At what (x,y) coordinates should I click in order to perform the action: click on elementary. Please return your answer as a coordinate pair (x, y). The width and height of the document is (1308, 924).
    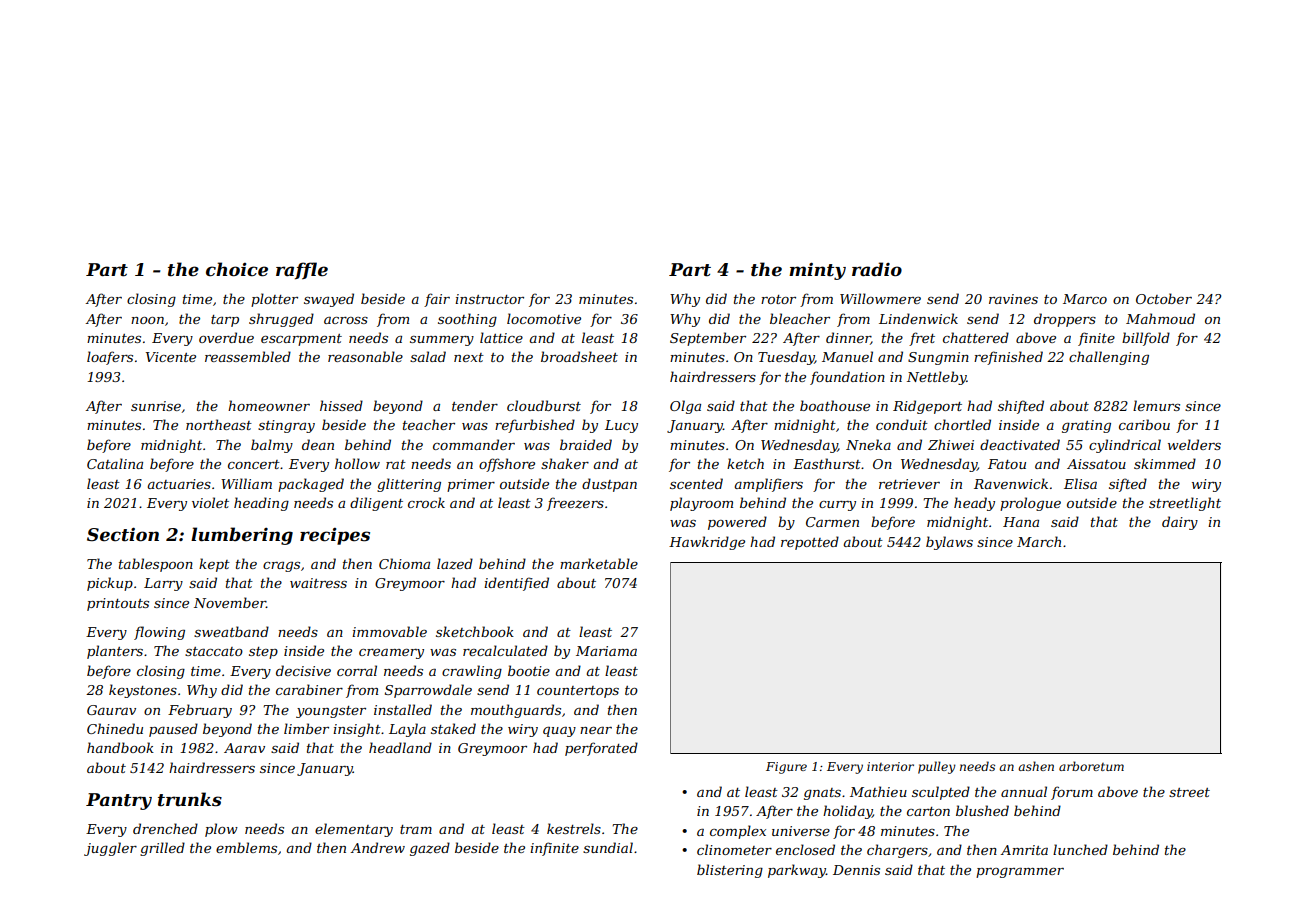
    Looking at the image, I should click on (354, 830).
